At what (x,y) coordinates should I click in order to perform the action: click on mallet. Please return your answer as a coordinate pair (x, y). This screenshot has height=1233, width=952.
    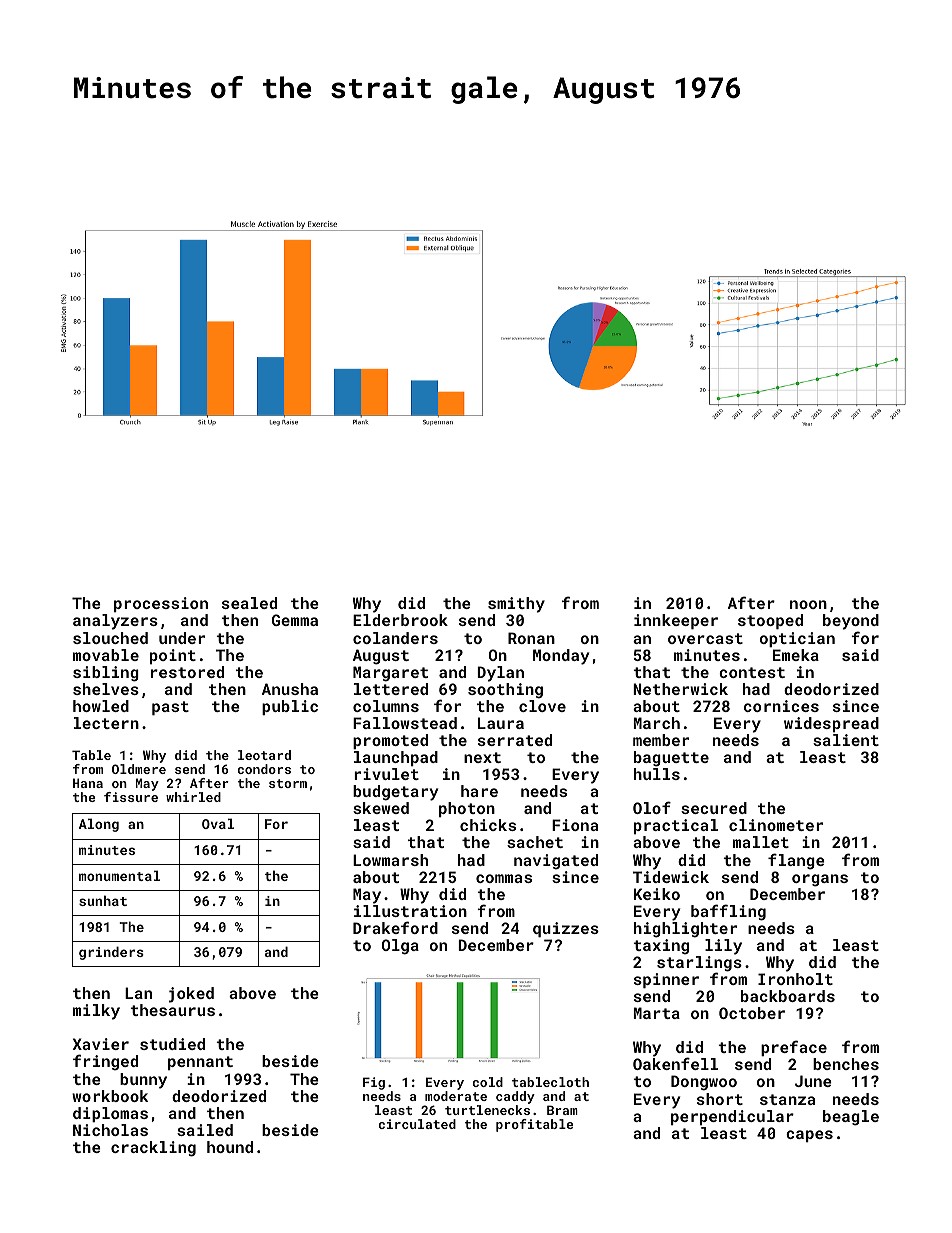
    Looking at the image, I should click on (761, 842).
